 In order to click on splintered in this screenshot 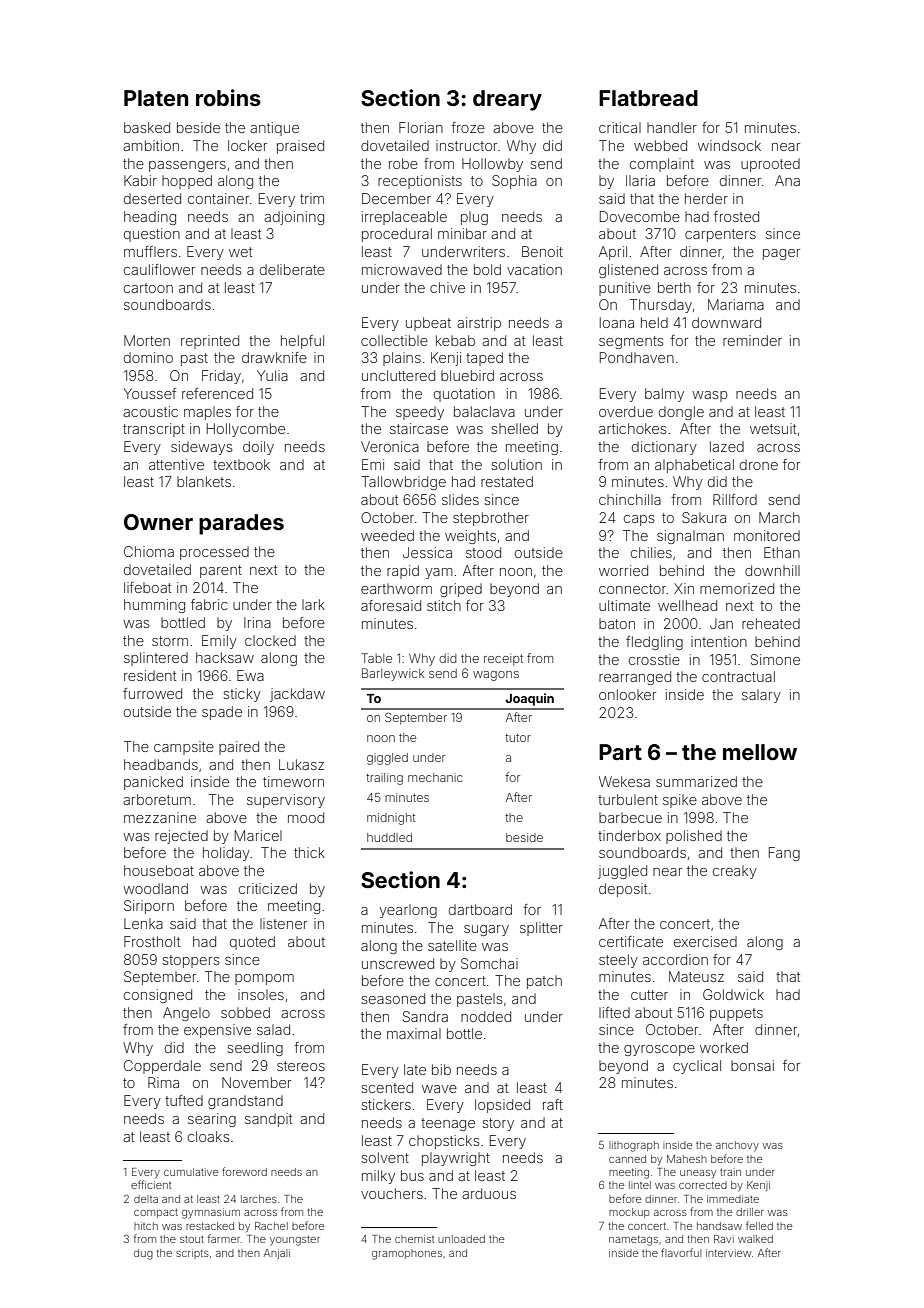, I will do `click(156, 659)`.
